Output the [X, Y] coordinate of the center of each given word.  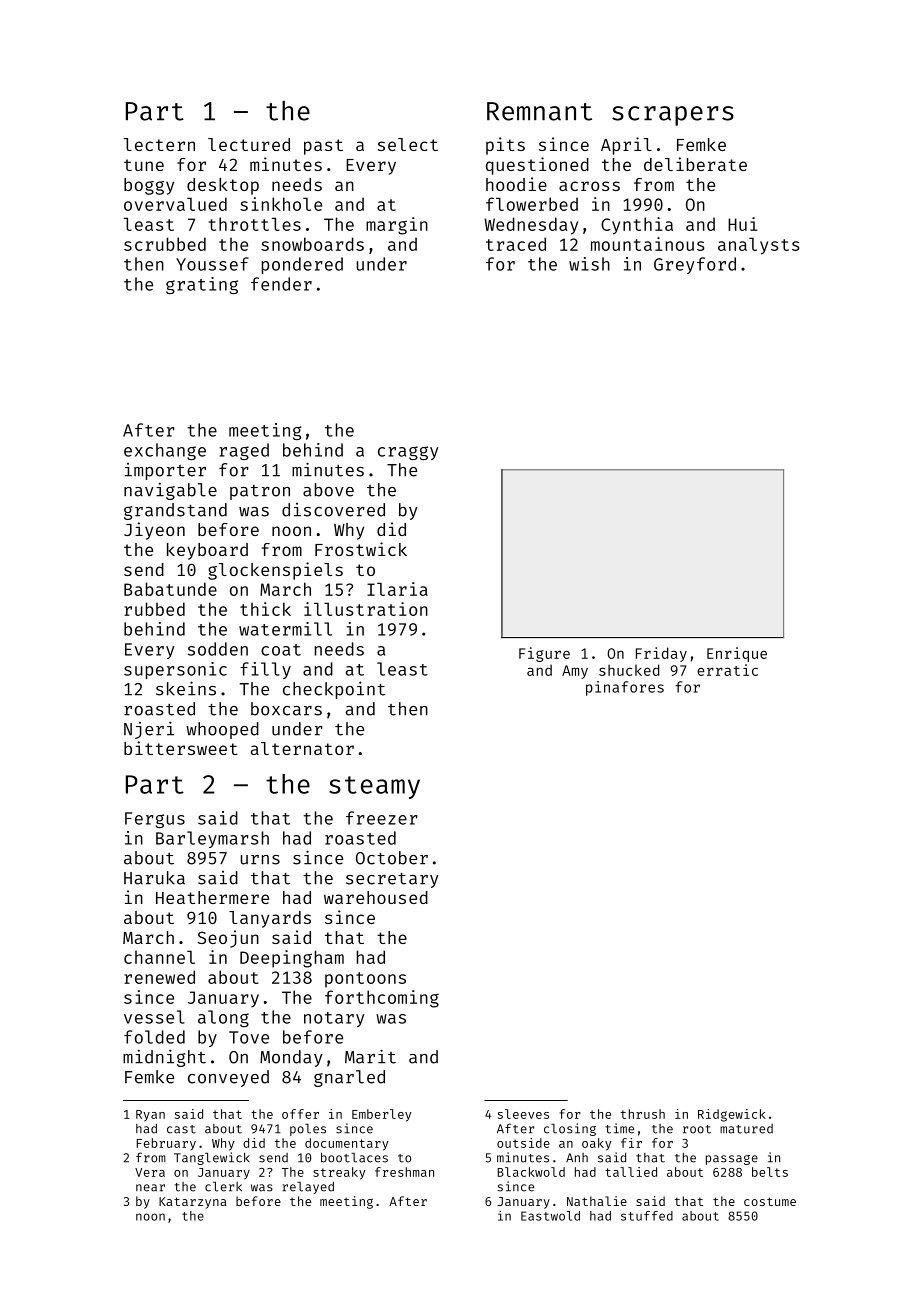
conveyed [228, 1078]
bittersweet [181, 748]
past [323, 147]
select [408, 144]
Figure [544, 654]
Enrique [737, 654]
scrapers [673, 116]
